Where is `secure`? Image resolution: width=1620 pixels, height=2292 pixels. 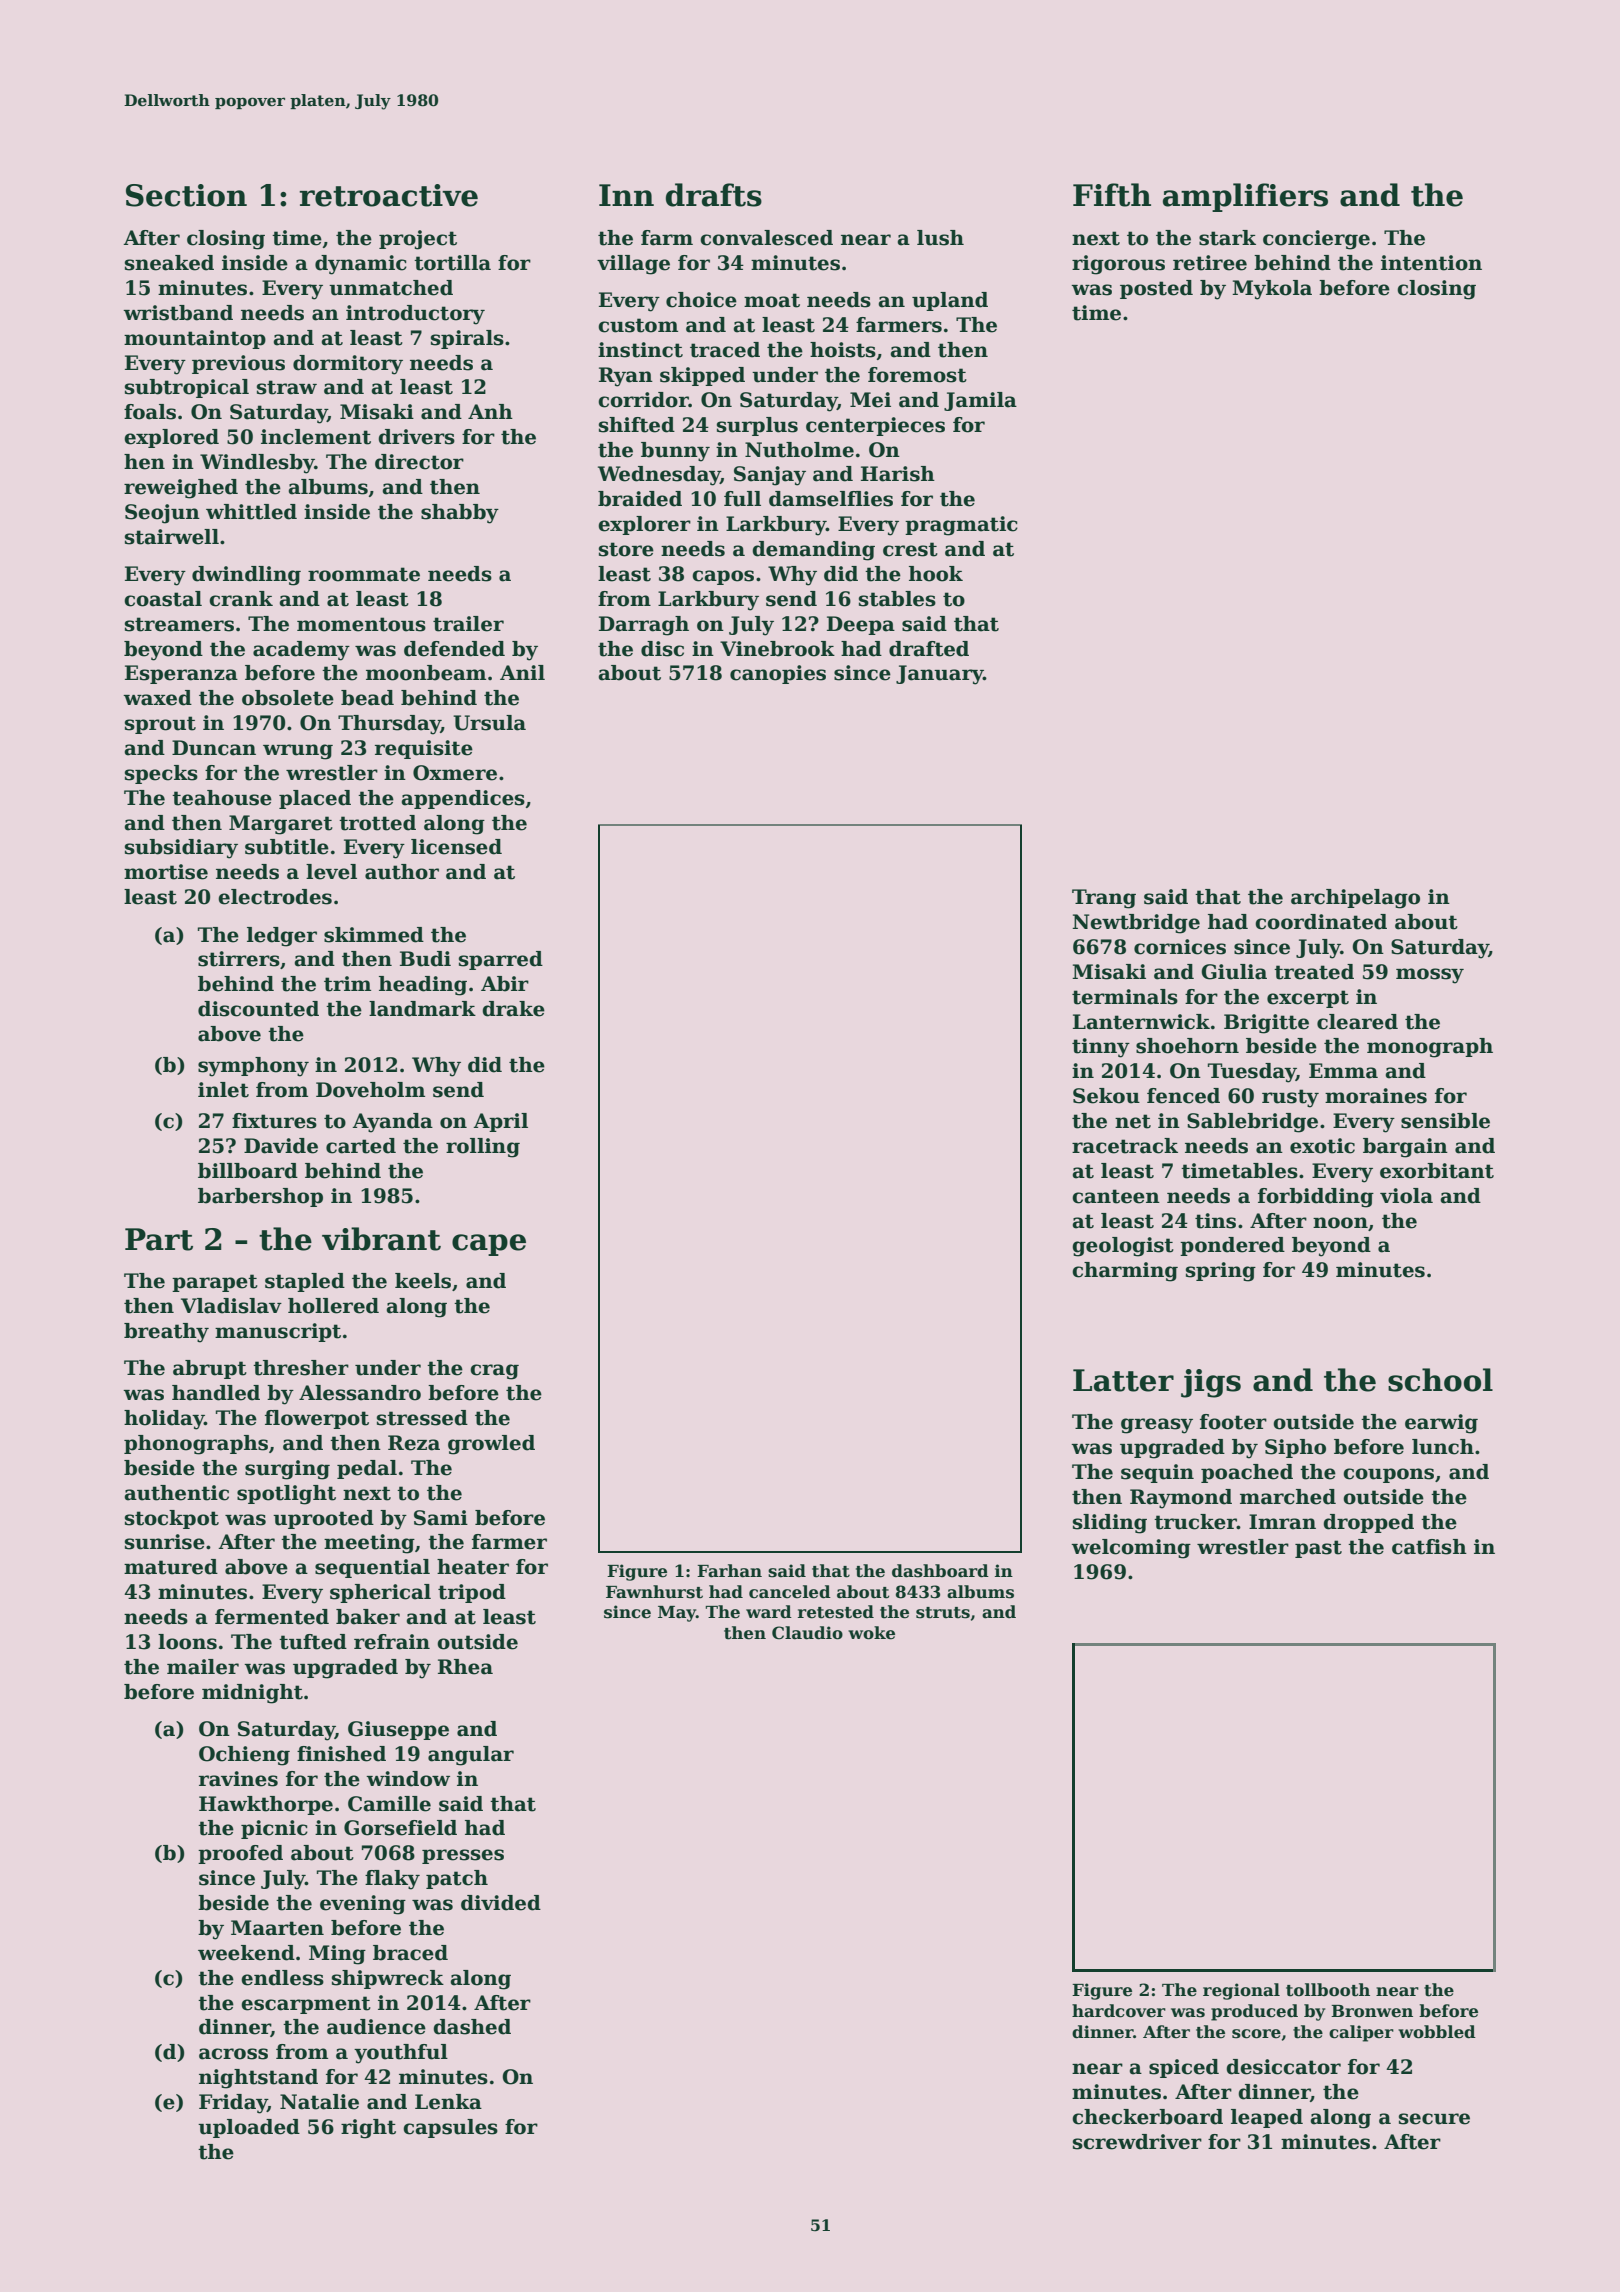
secure is located at coordinates (1434, 2119).
